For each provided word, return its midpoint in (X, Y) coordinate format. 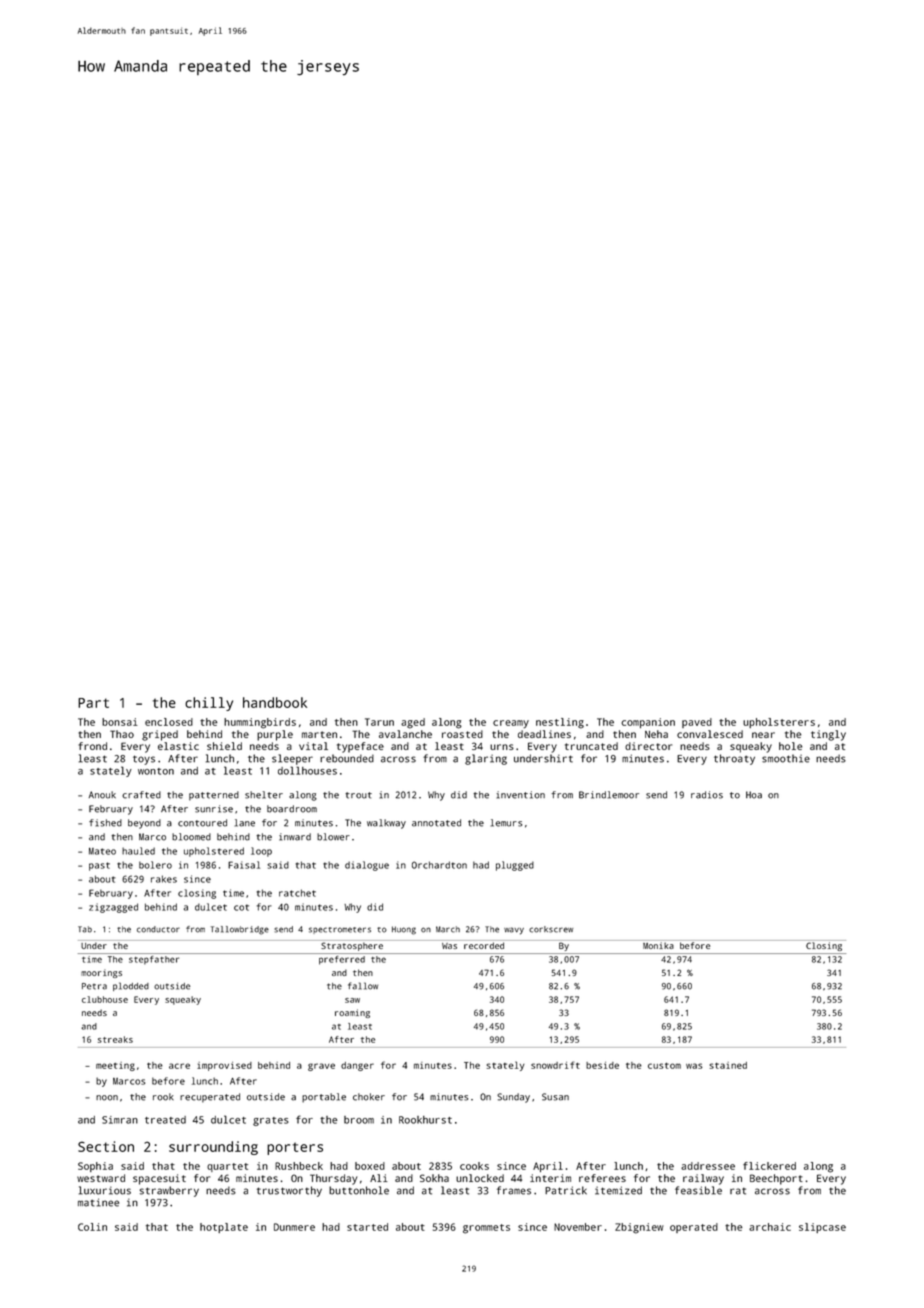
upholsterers (779, 723)
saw (352, 1000)
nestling (560, 723)
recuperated (210, 1098)
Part (93, 703)
